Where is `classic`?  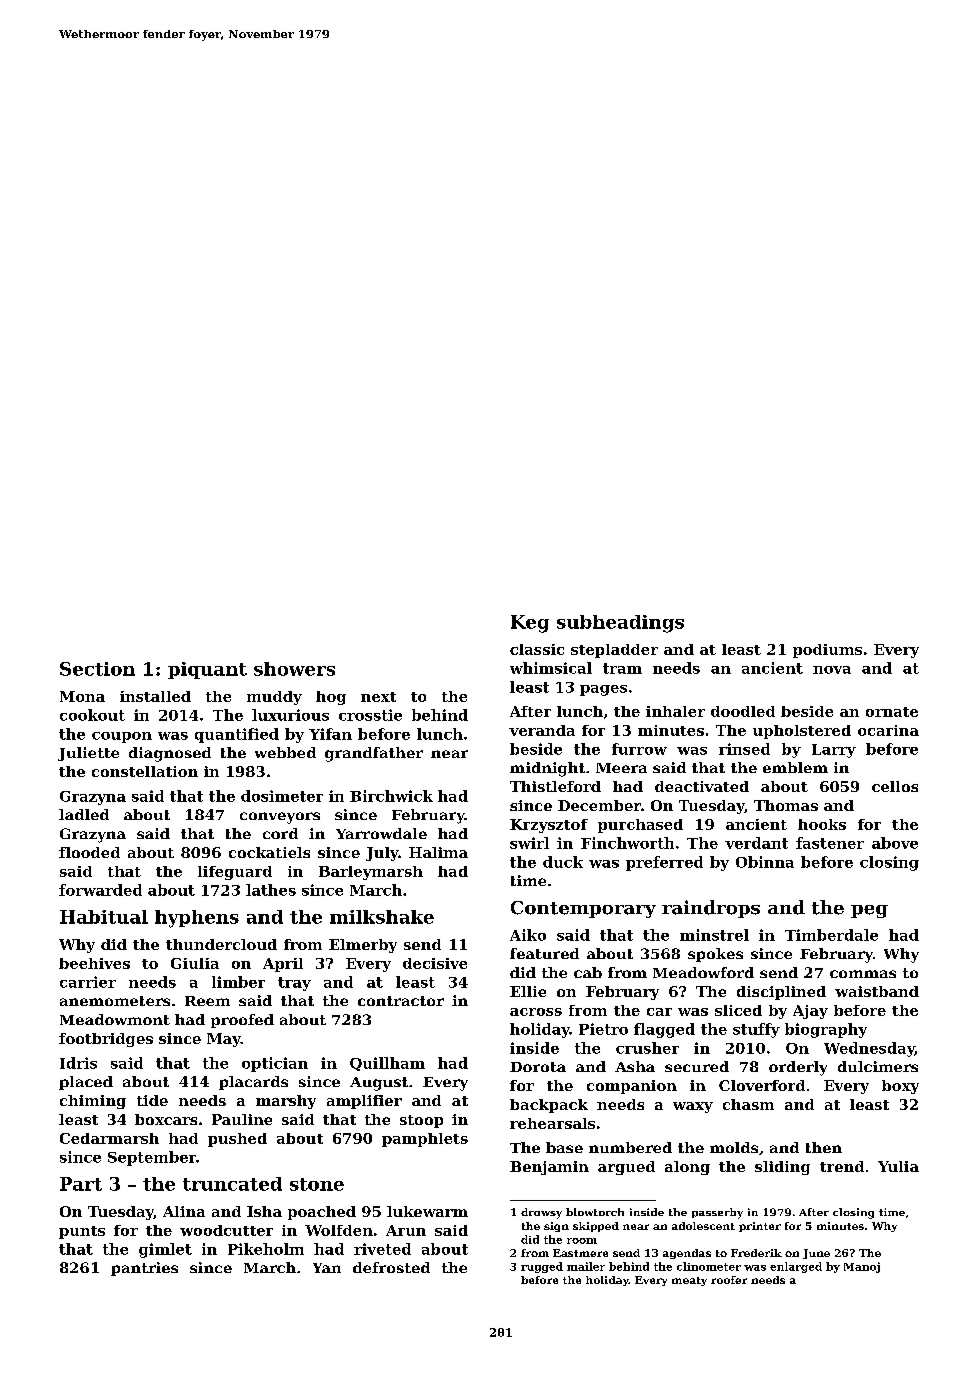
classic is located at coordinates (537, 649).
